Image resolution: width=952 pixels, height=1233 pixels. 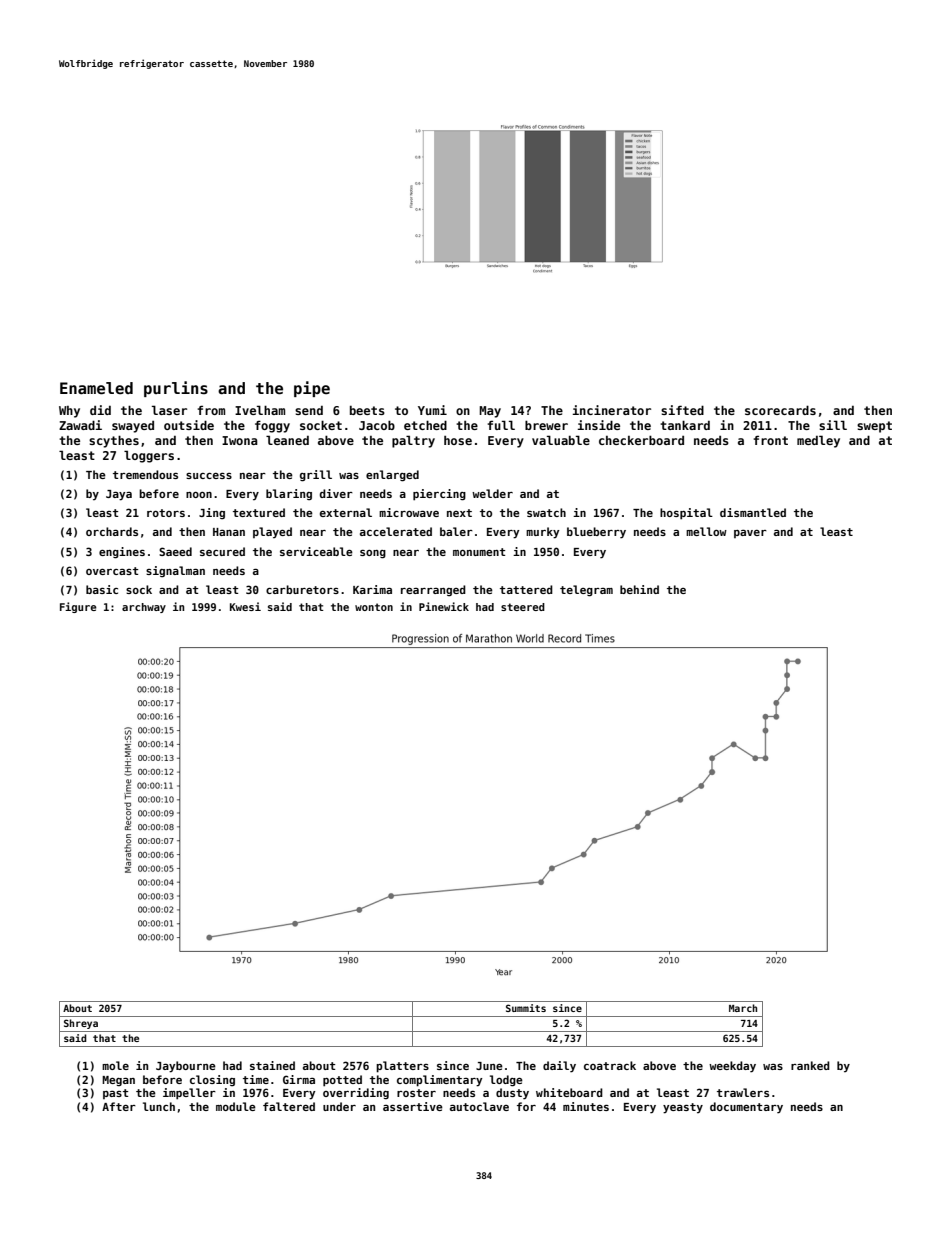 What do you see at coordinates (444, 606) in the screenshot?
I see `Pinewick` at bounding box center [444, 606].
